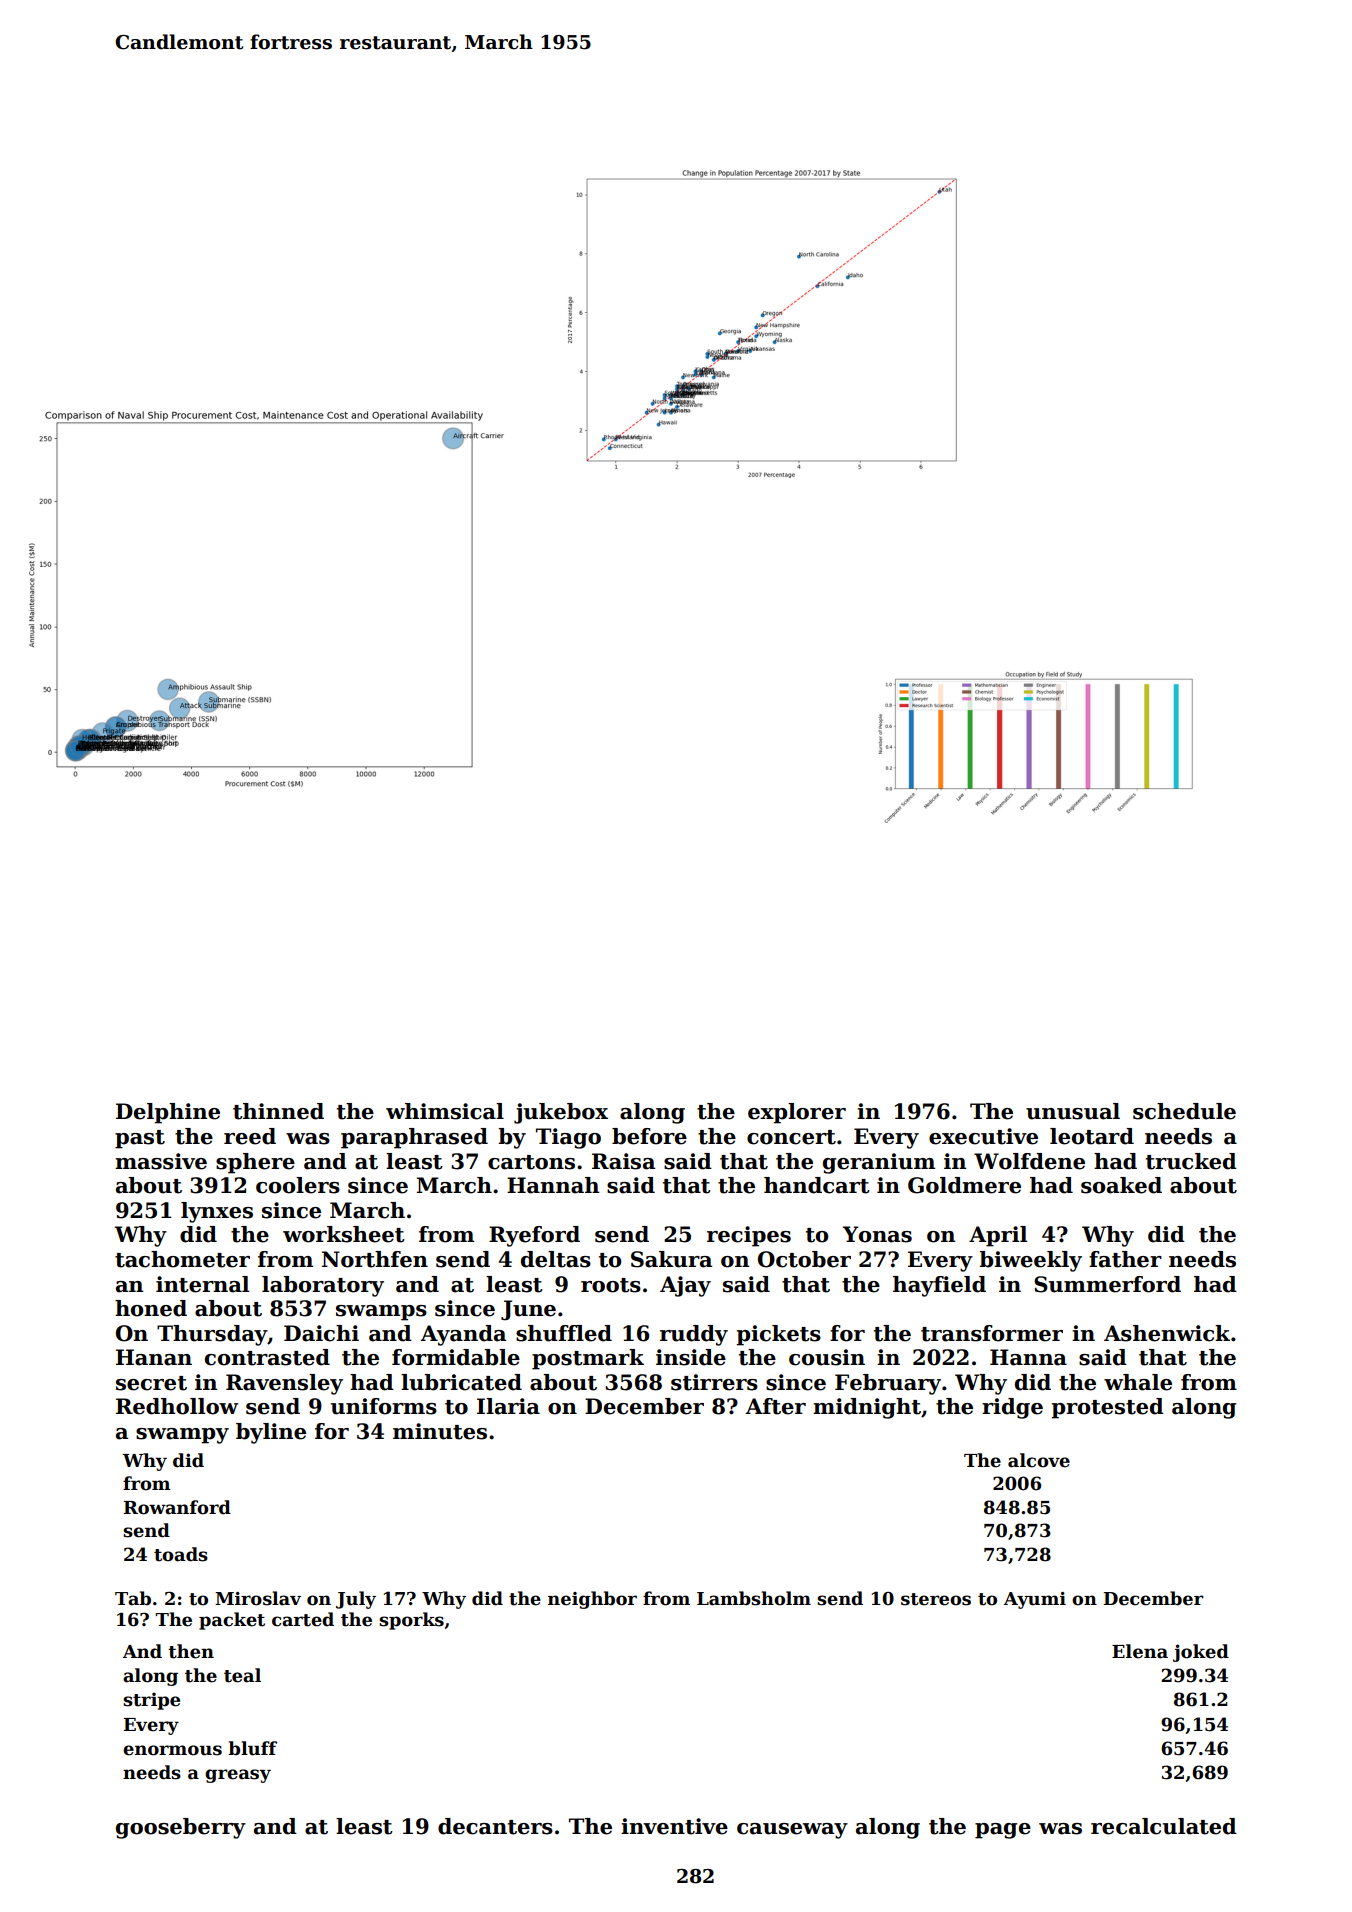  What do you see at coordinates (1003, 1831) in the screenshot?
I see `page` at bounding box center [1003, 1831].
